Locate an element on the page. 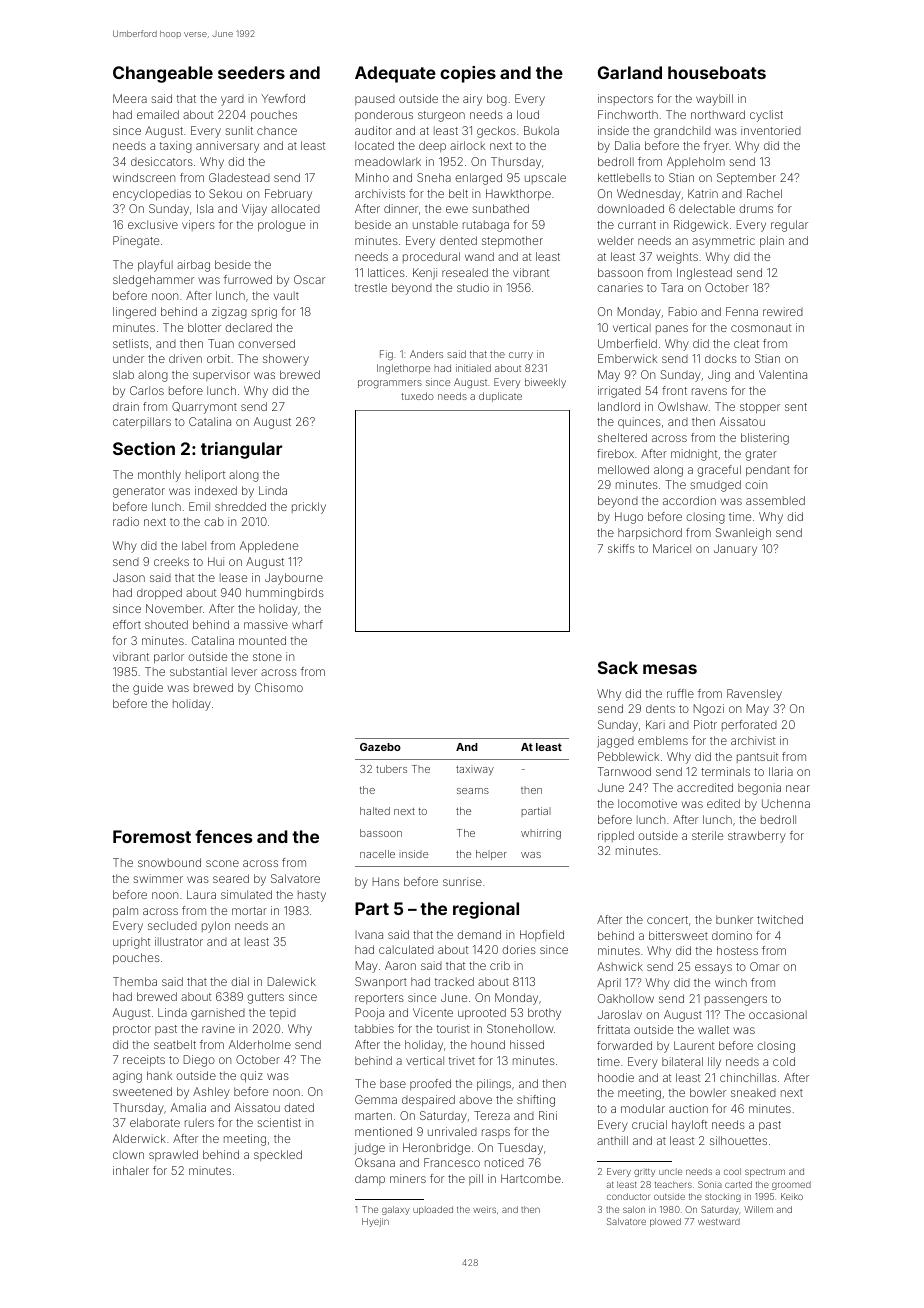 The height and width of the image is (1308, 924). Fig is located at coordinates (386, 355).
